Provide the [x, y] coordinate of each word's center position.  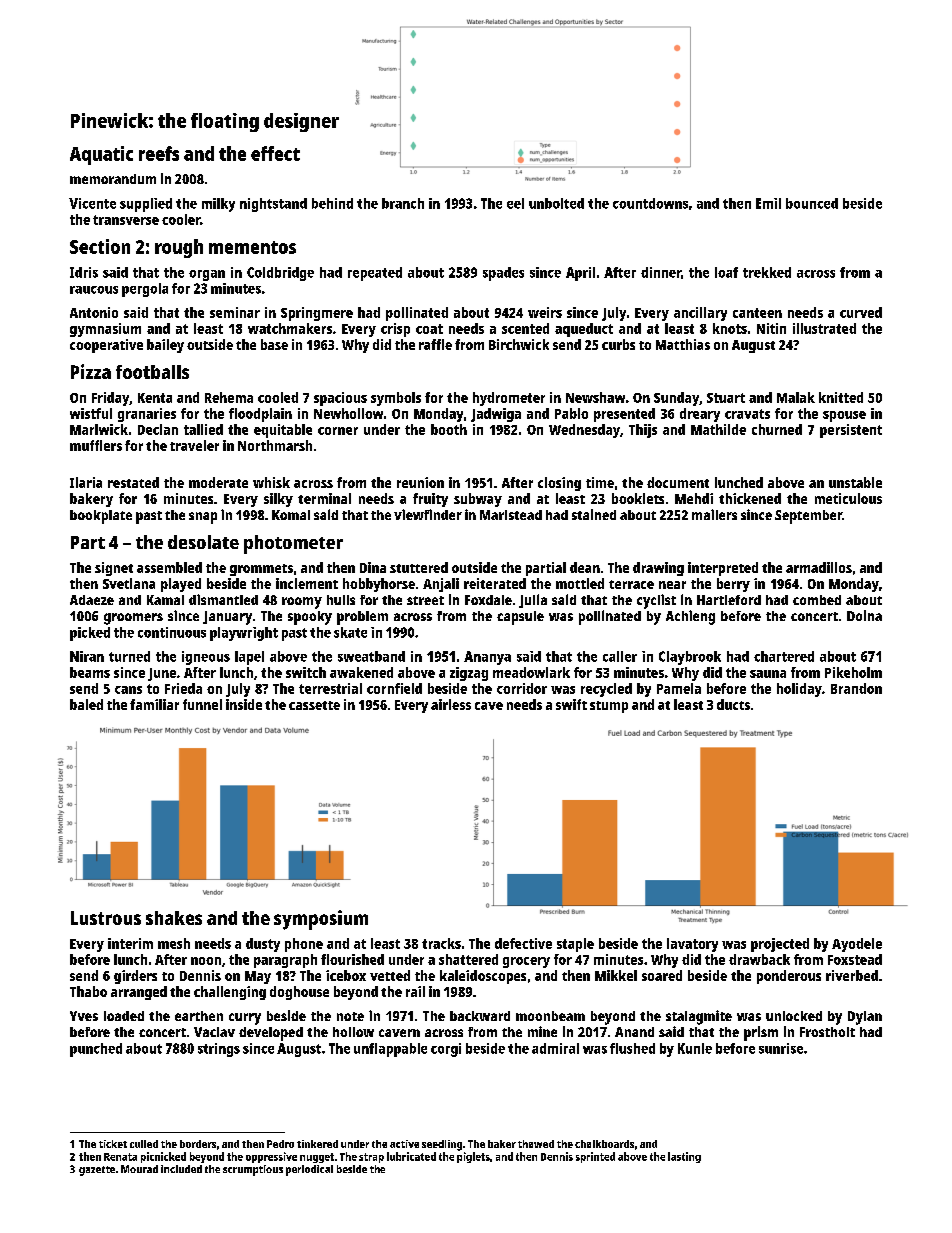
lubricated [411, 1156]
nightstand [273, 205]
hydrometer [509, 399]
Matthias [683, 344]
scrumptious [253, 1170]
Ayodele [857, 945]
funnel [202, 704]
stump [609, 707]
